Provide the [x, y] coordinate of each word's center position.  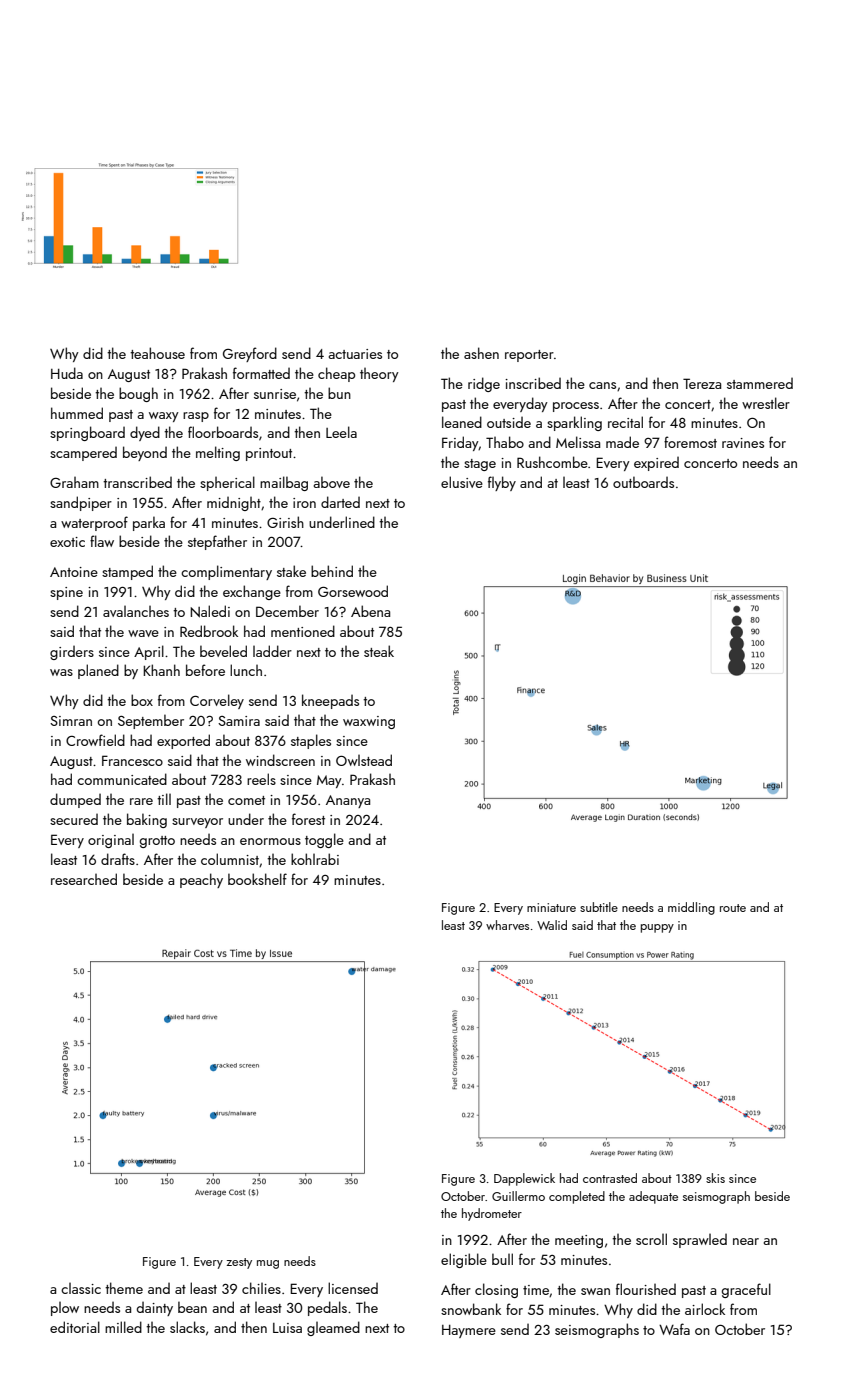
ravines [743, 443]
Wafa [674, 1329]
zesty [239, 1263]
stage [480, 465]
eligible [464, 1260]
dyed [145, 433]
